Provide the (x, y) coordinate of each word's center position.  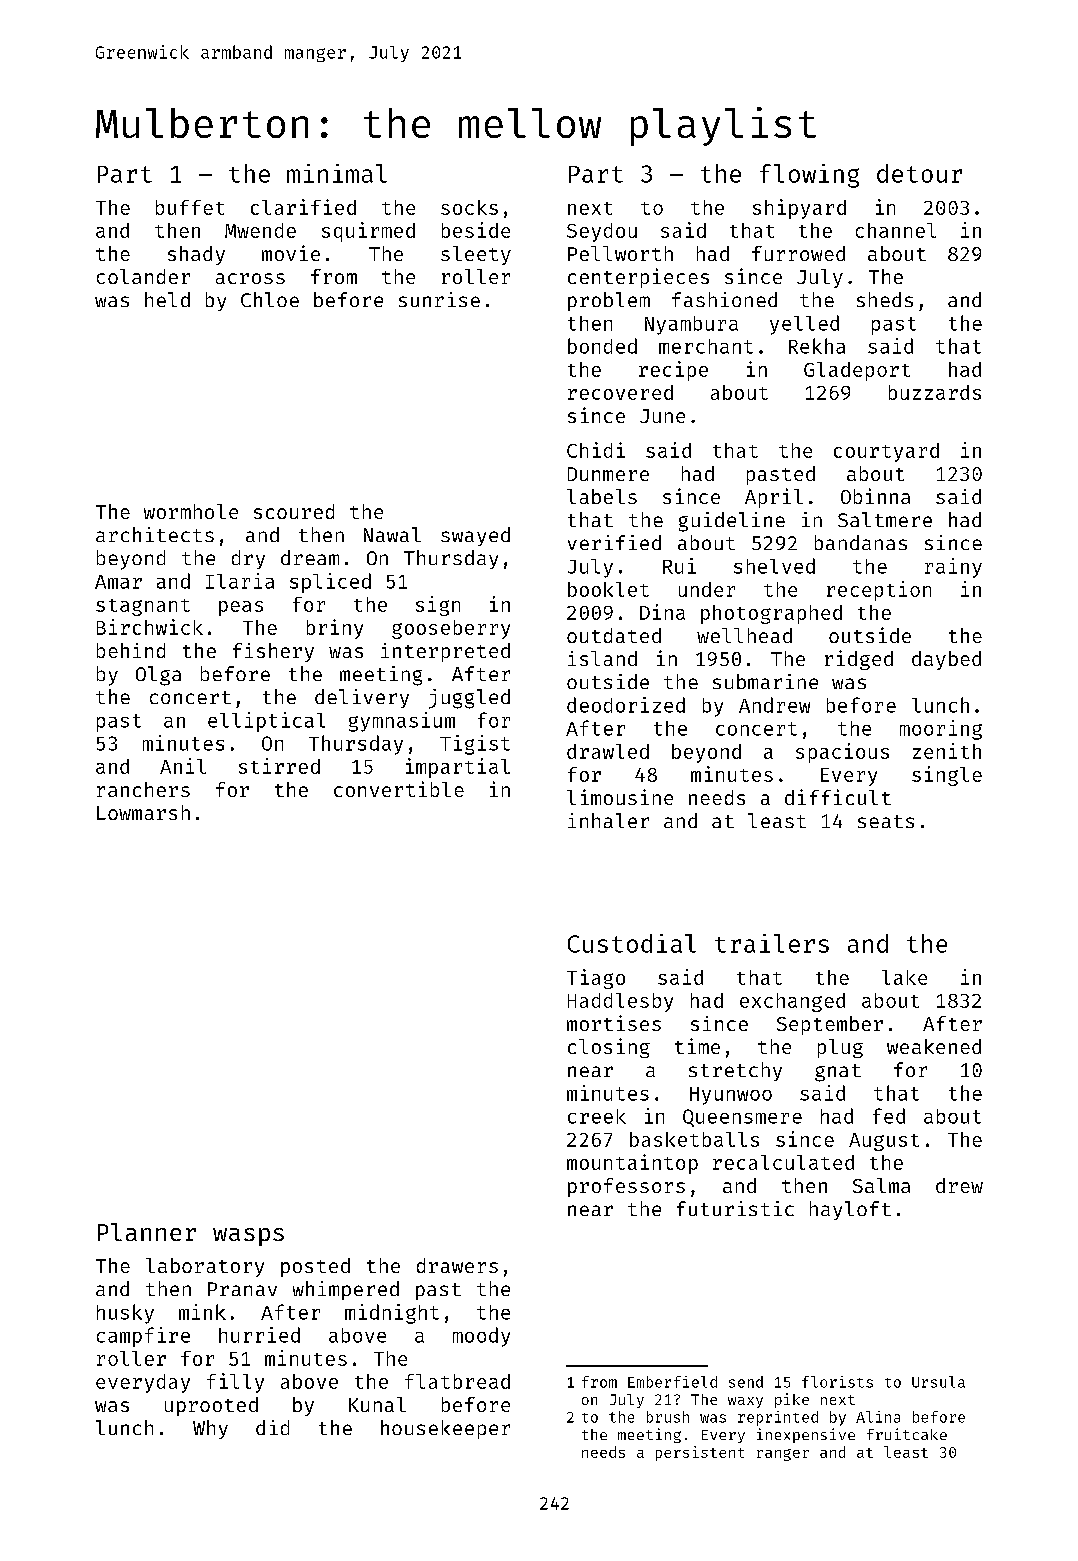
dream (310, 557)
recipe (673, 371)
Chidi (596, 450)
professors (626, 1187)
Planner (147, 1232)
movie (291, 253)
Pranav (242, 1289)
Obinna (875, 496)
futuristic (735, 1208)
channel (896, 230)
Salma (881, 1185)
